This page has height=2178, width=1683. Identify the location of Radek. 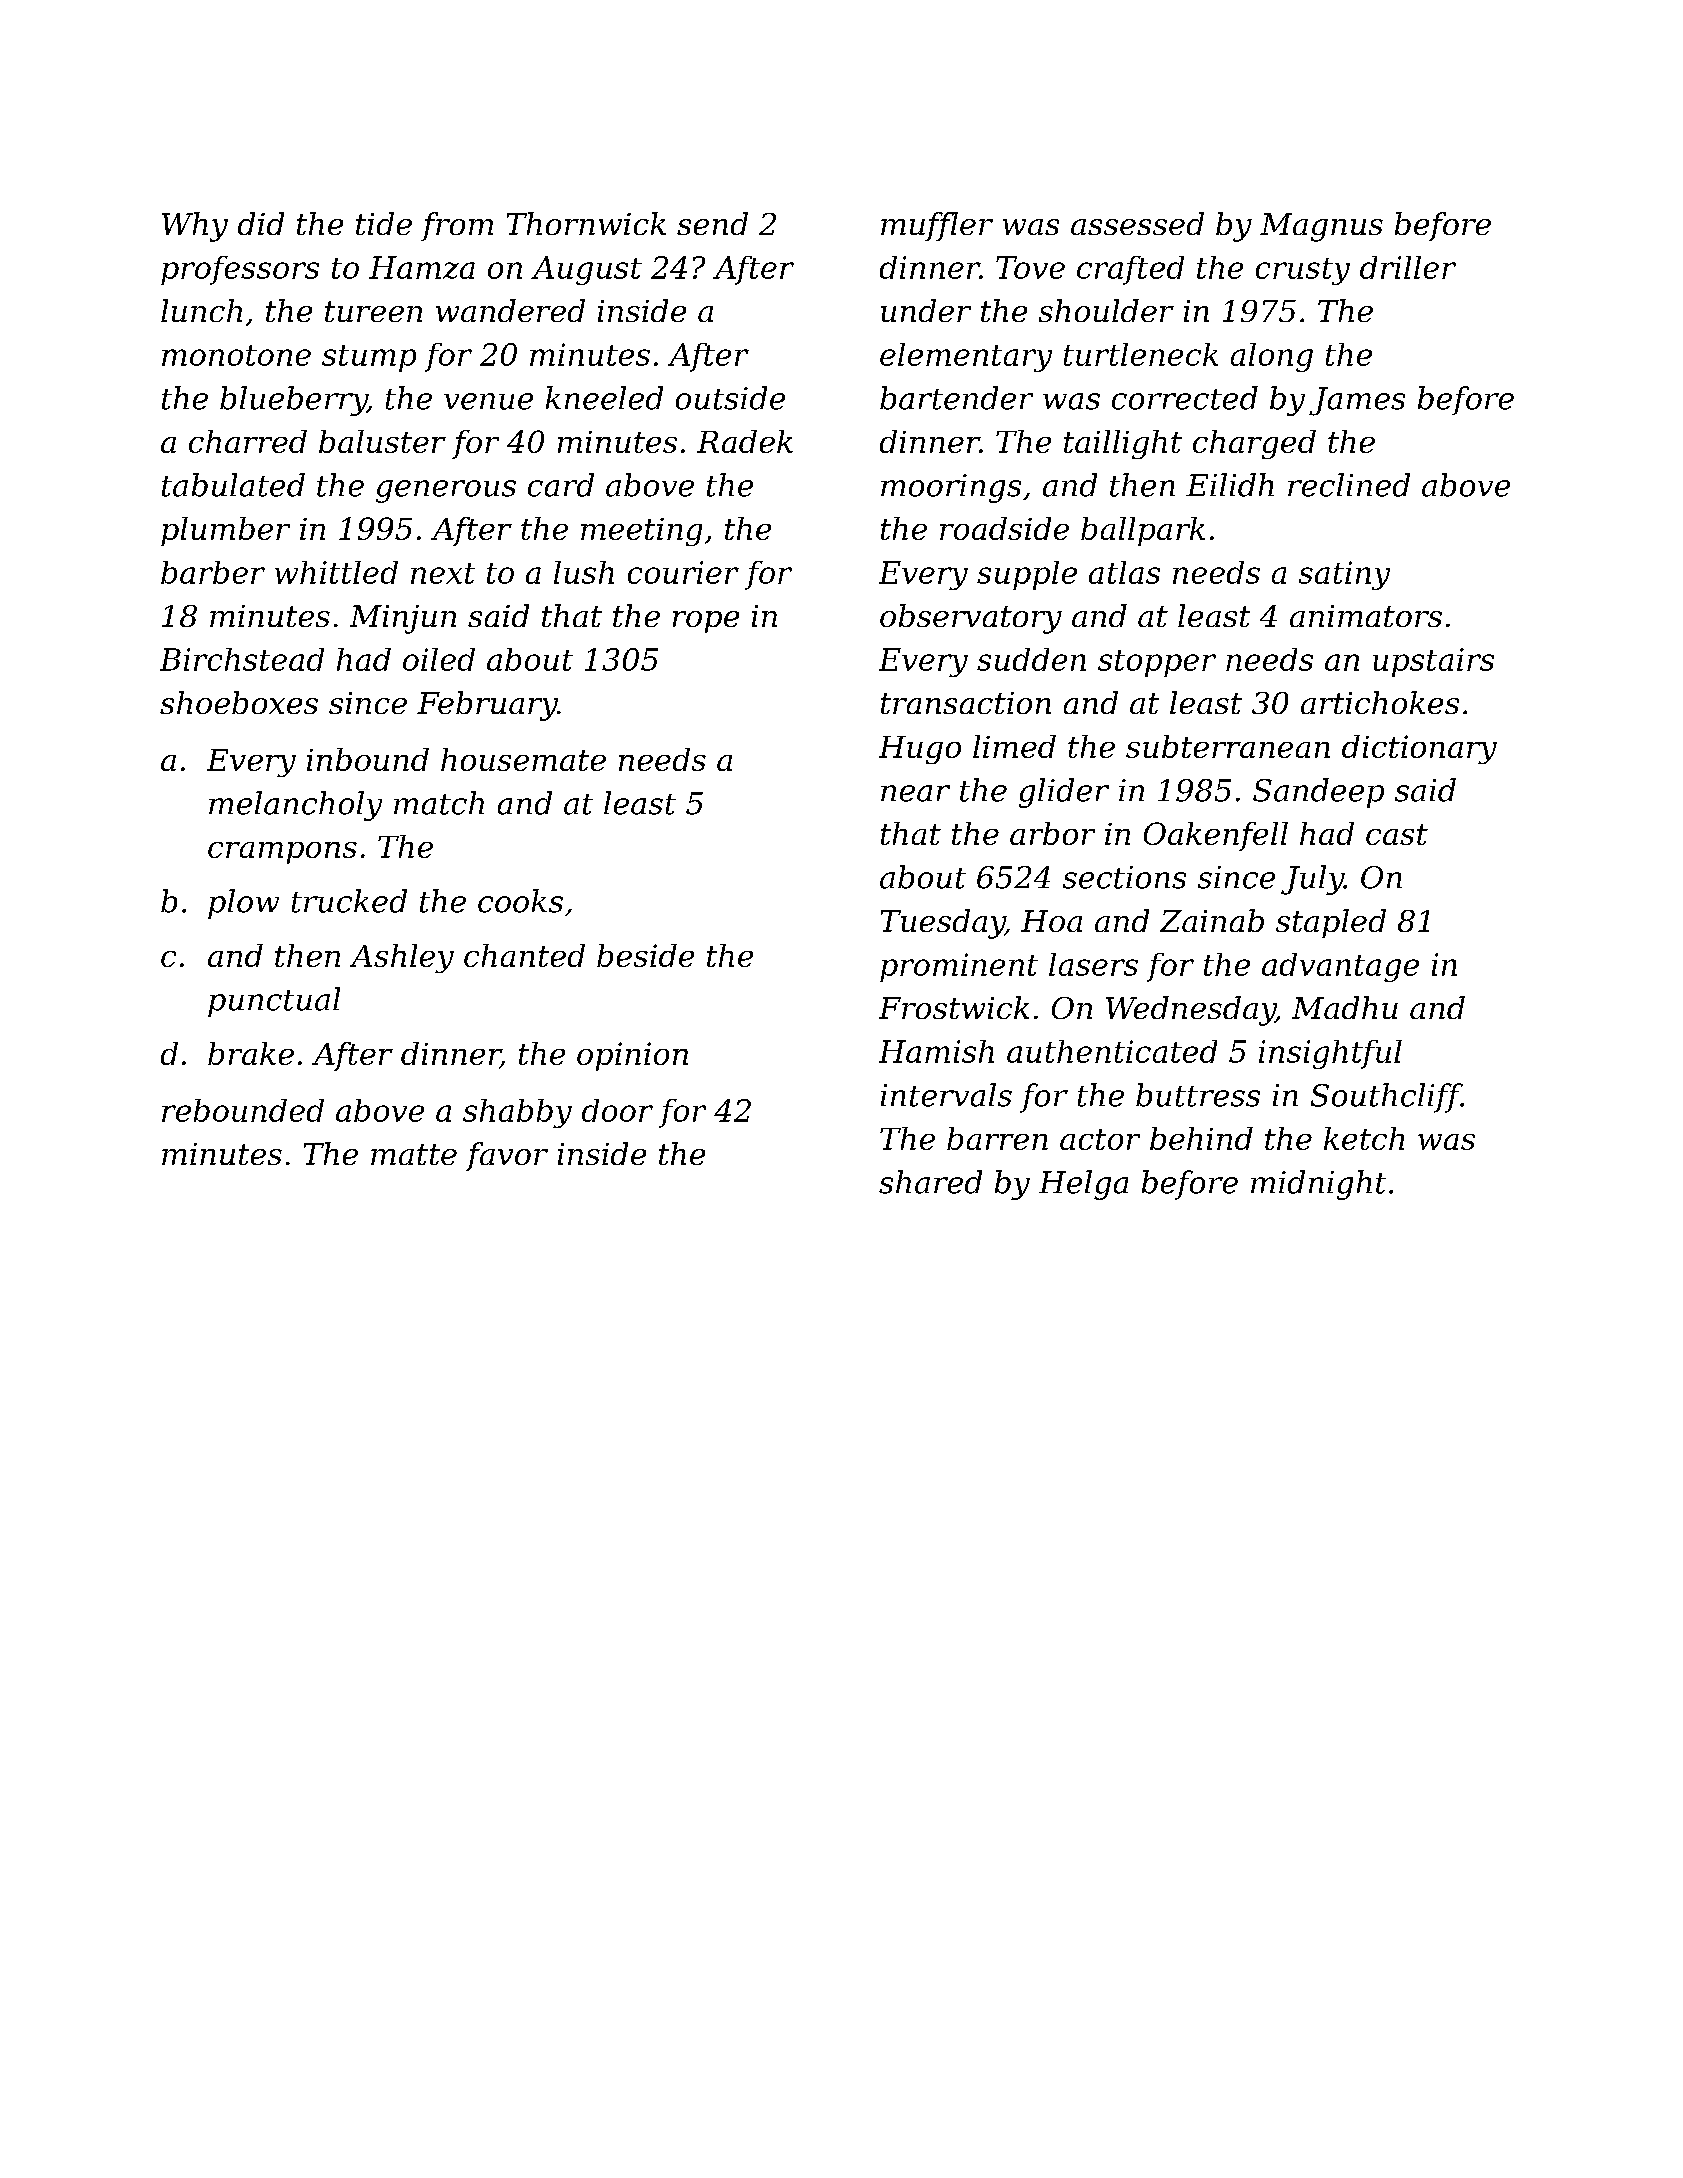
(745, 441).
